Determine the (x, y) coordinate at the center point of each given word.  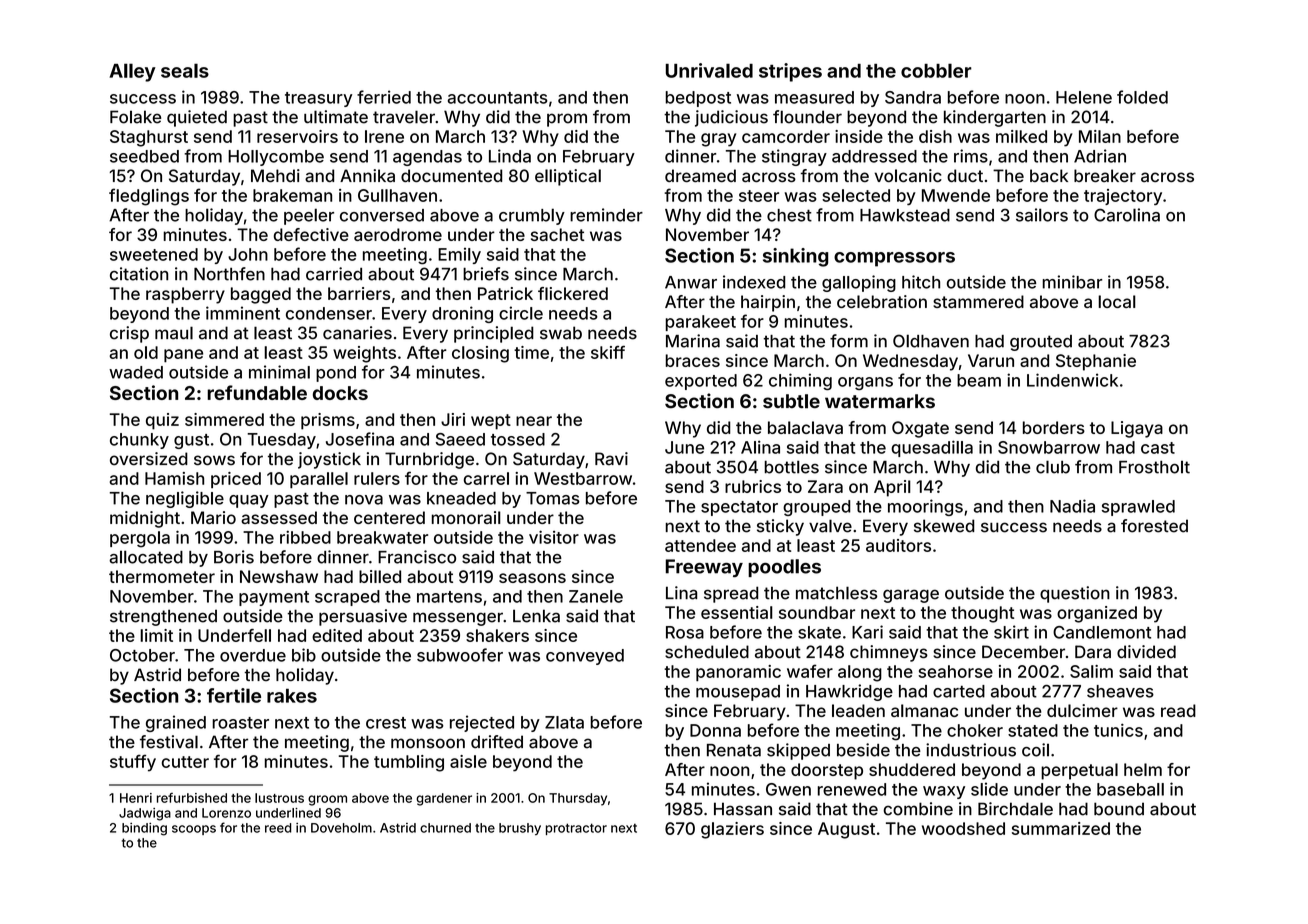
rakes (292, 696)
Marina (693, 341)
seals (185, 70)
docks (340, 393)
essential (737, 612)
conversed (382, 215)
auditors (898, 545)
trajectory (1123, 197)
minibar (1072, 282)
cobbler (936, 70)
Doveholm (341, 828)
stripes (790, 72)
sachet (557, 234)
